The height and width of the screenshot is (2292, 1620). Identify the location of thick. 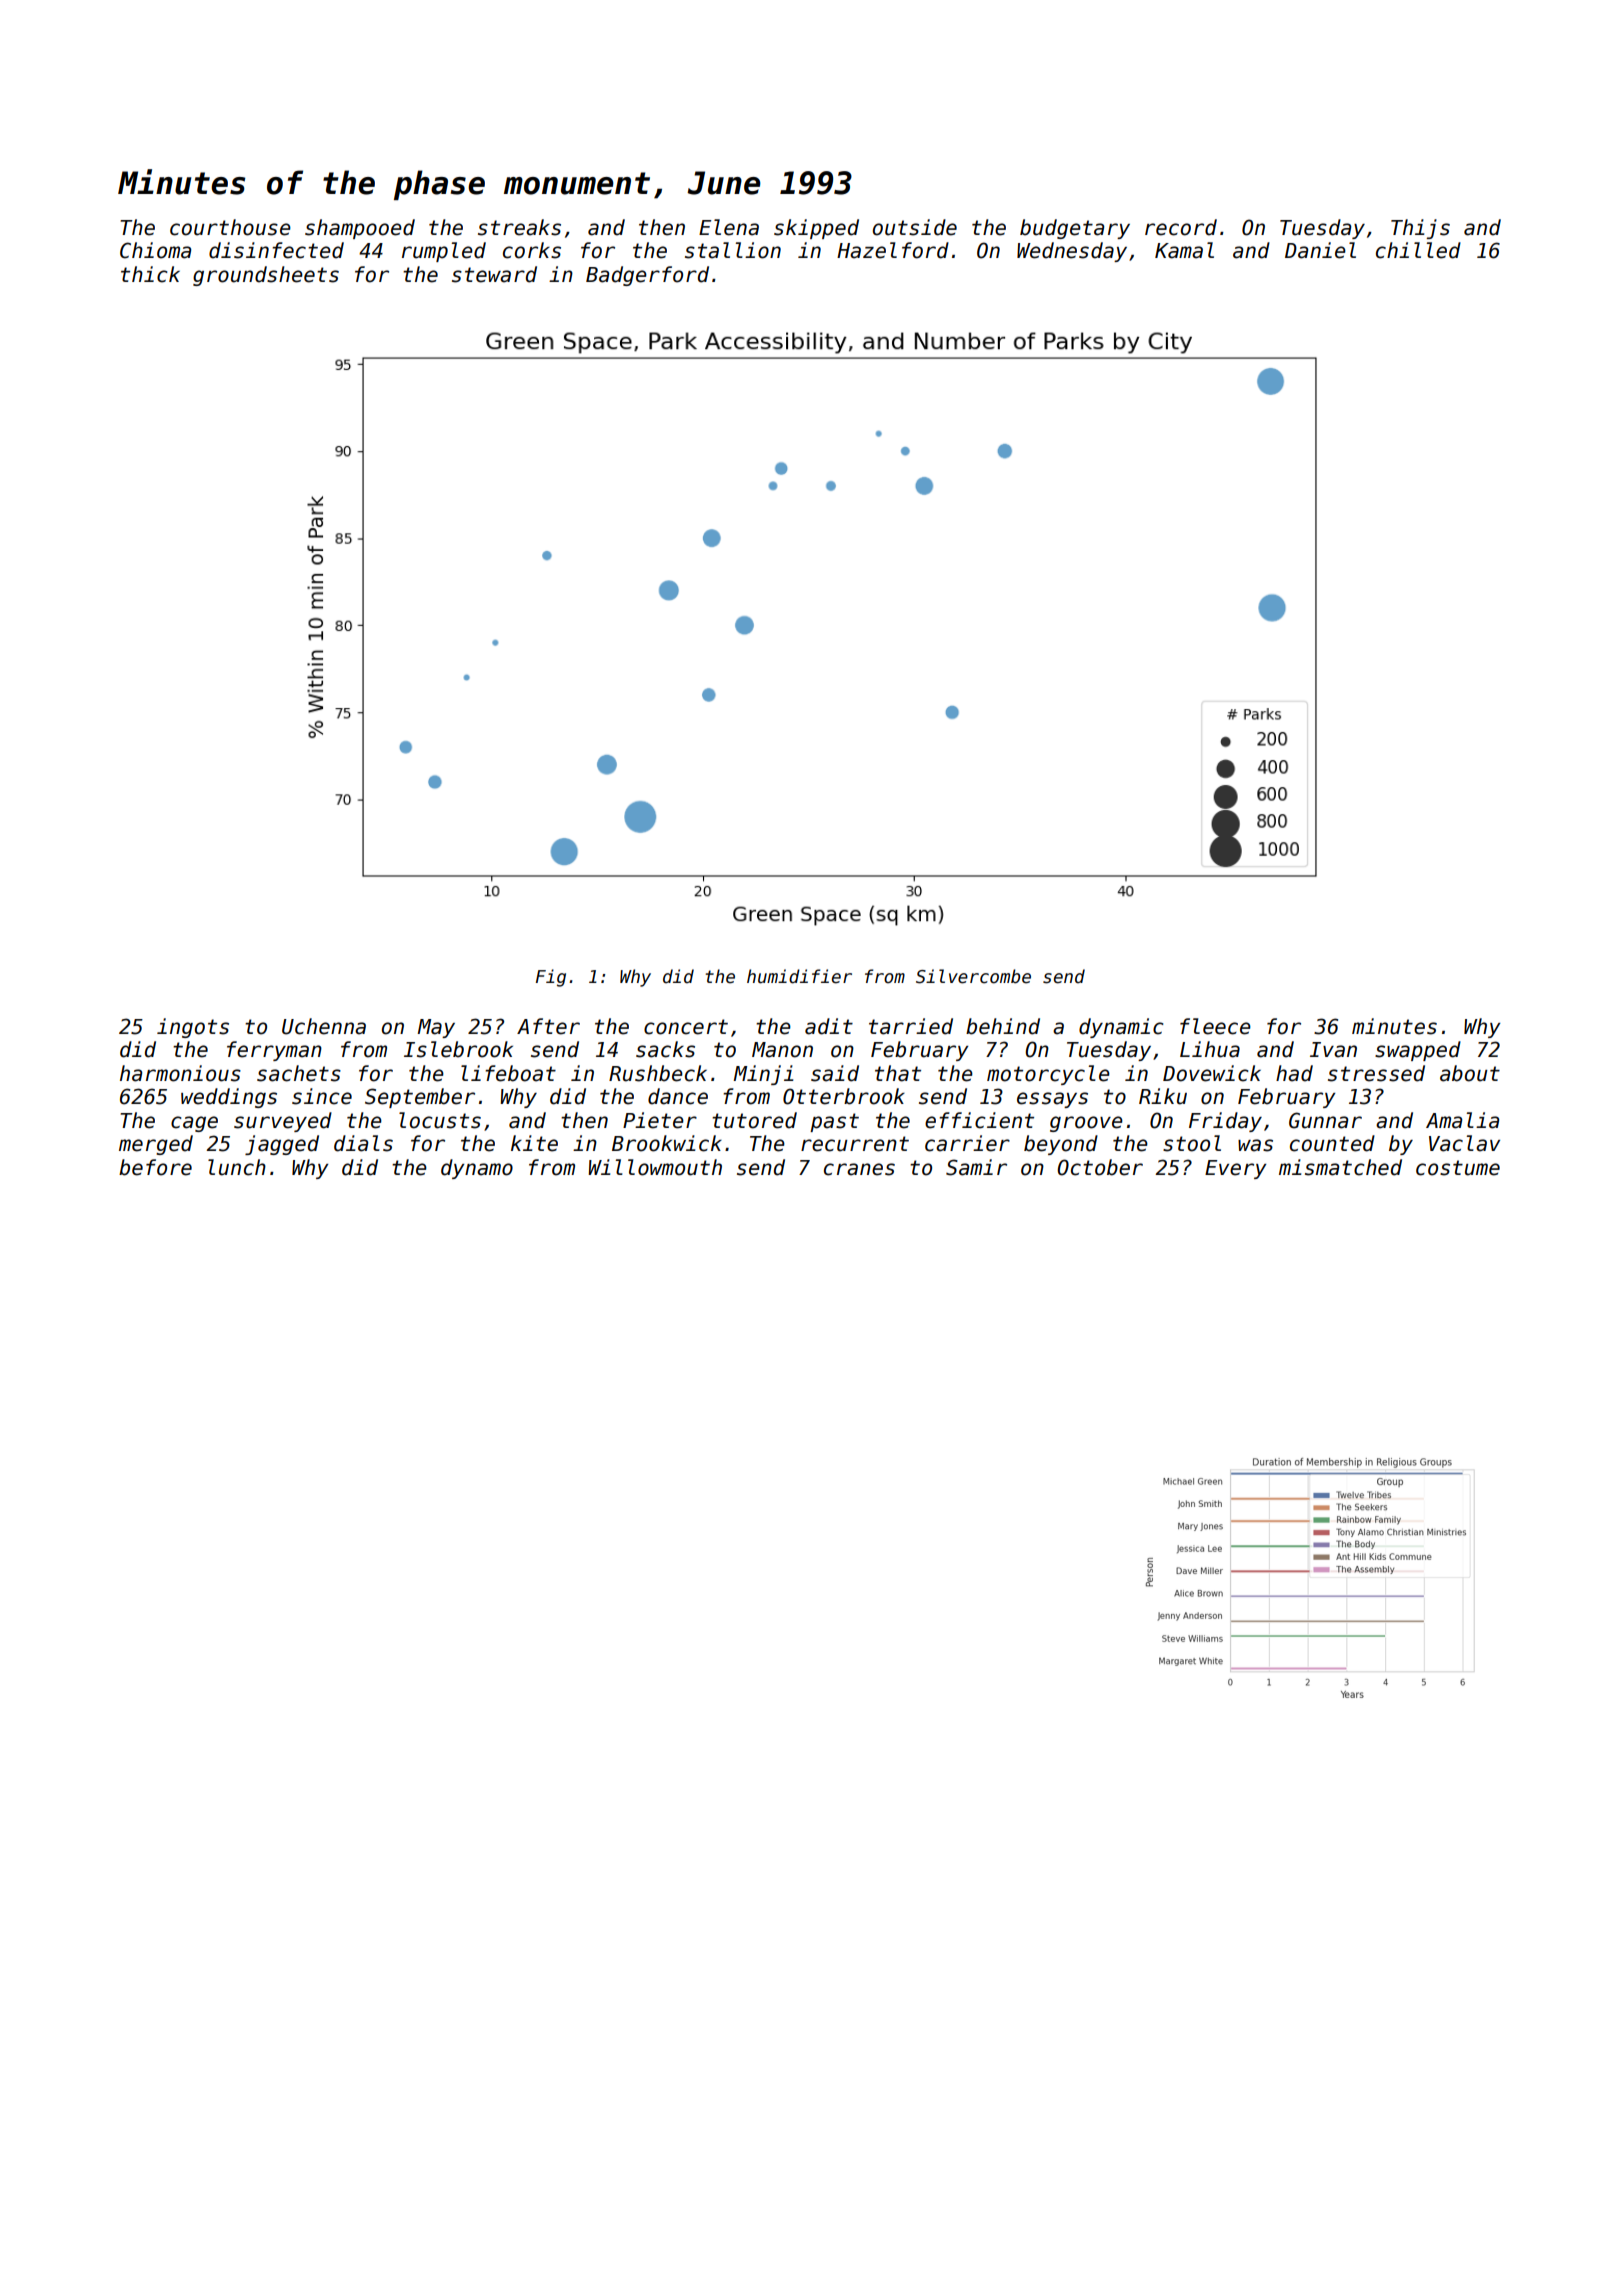
(150, 274).
